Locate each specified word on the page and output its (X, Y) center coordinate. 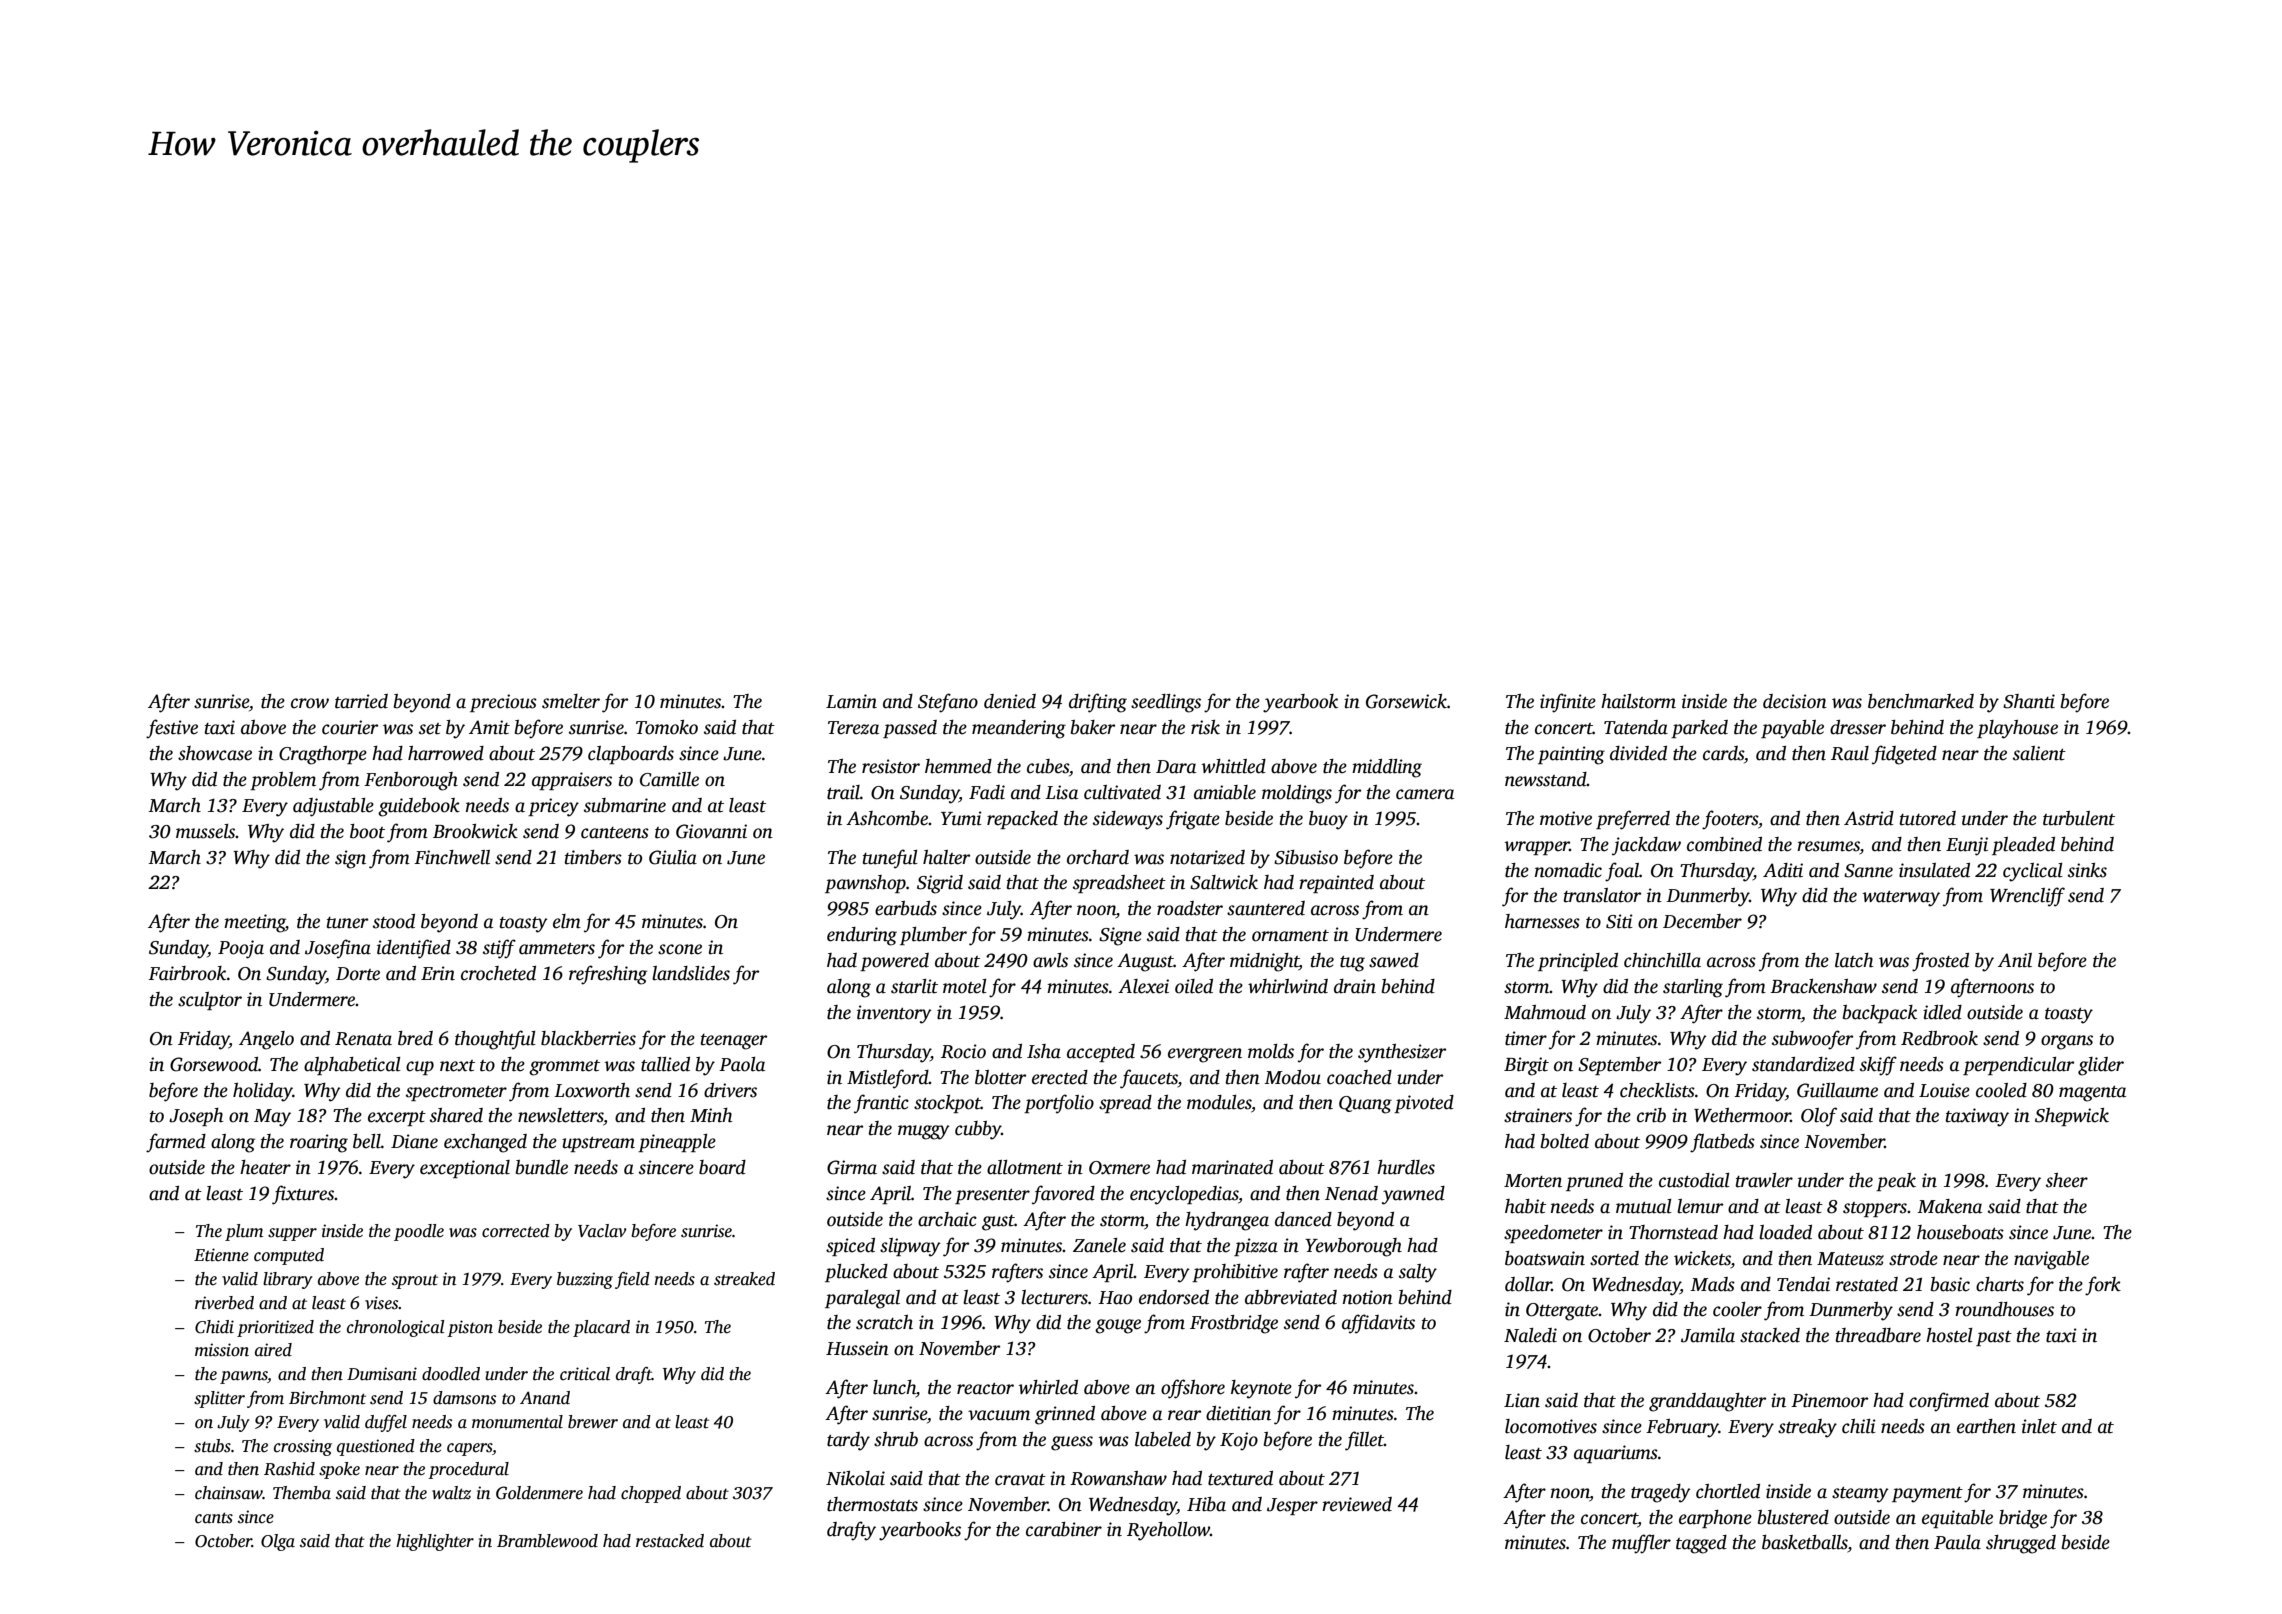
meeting (254, 923)
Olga (278, 1542)
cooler (1737, 1309)
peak (1896, 1182)
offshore (1193, 1389)
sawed (1394, 960)
